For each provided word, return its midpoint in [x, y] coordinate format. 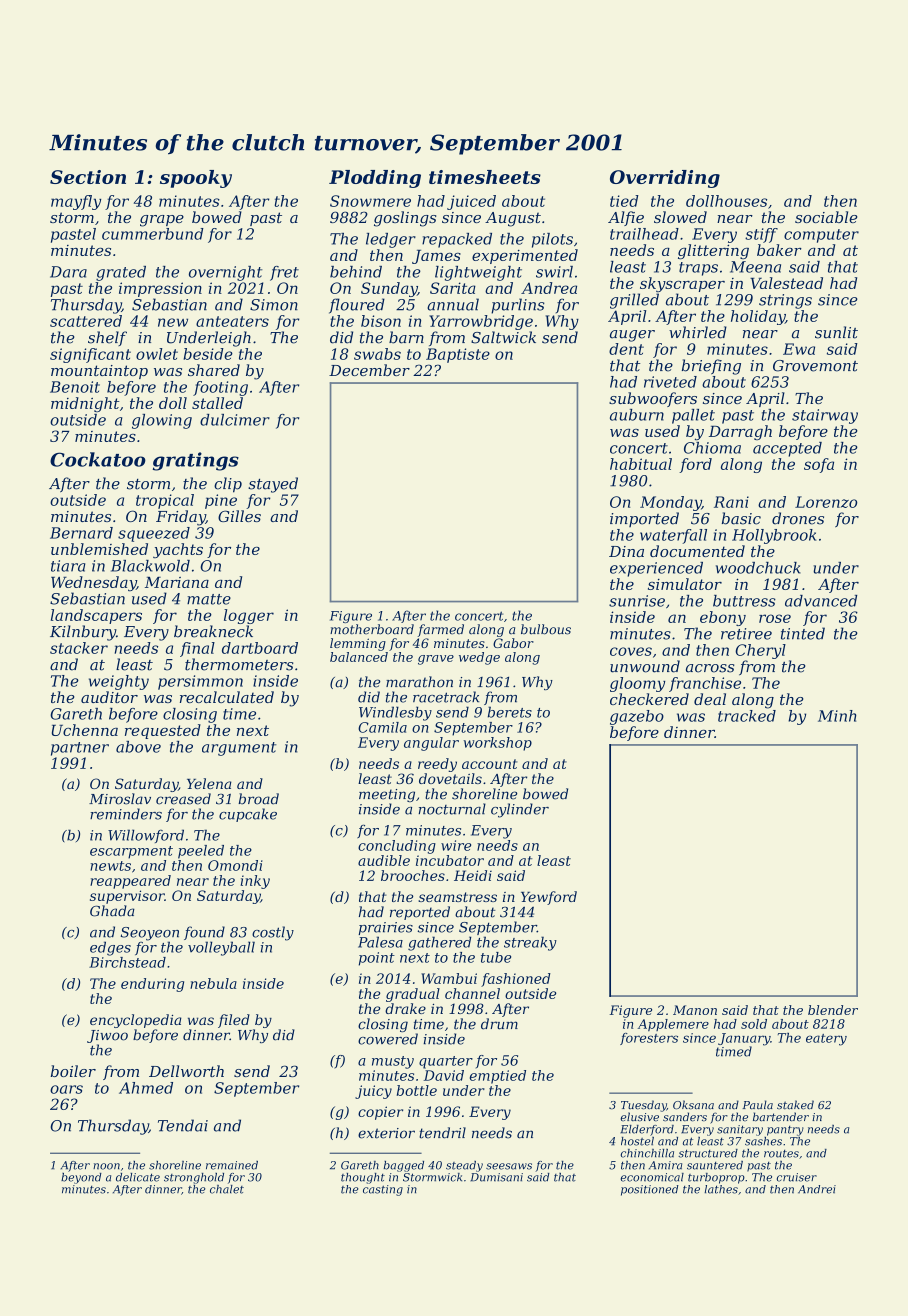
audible [384, 860]
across [710, 668]
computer [821, 236]
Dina [626, 551]
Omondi [235, 865]
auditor [109, 697]
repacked [457, 240]
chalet [227, 1189]
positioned [650, 1190]
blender [833, 1010]
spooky [196, 179]
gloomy [637, 684]
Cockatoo [98, 459]
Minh [837, 716]
